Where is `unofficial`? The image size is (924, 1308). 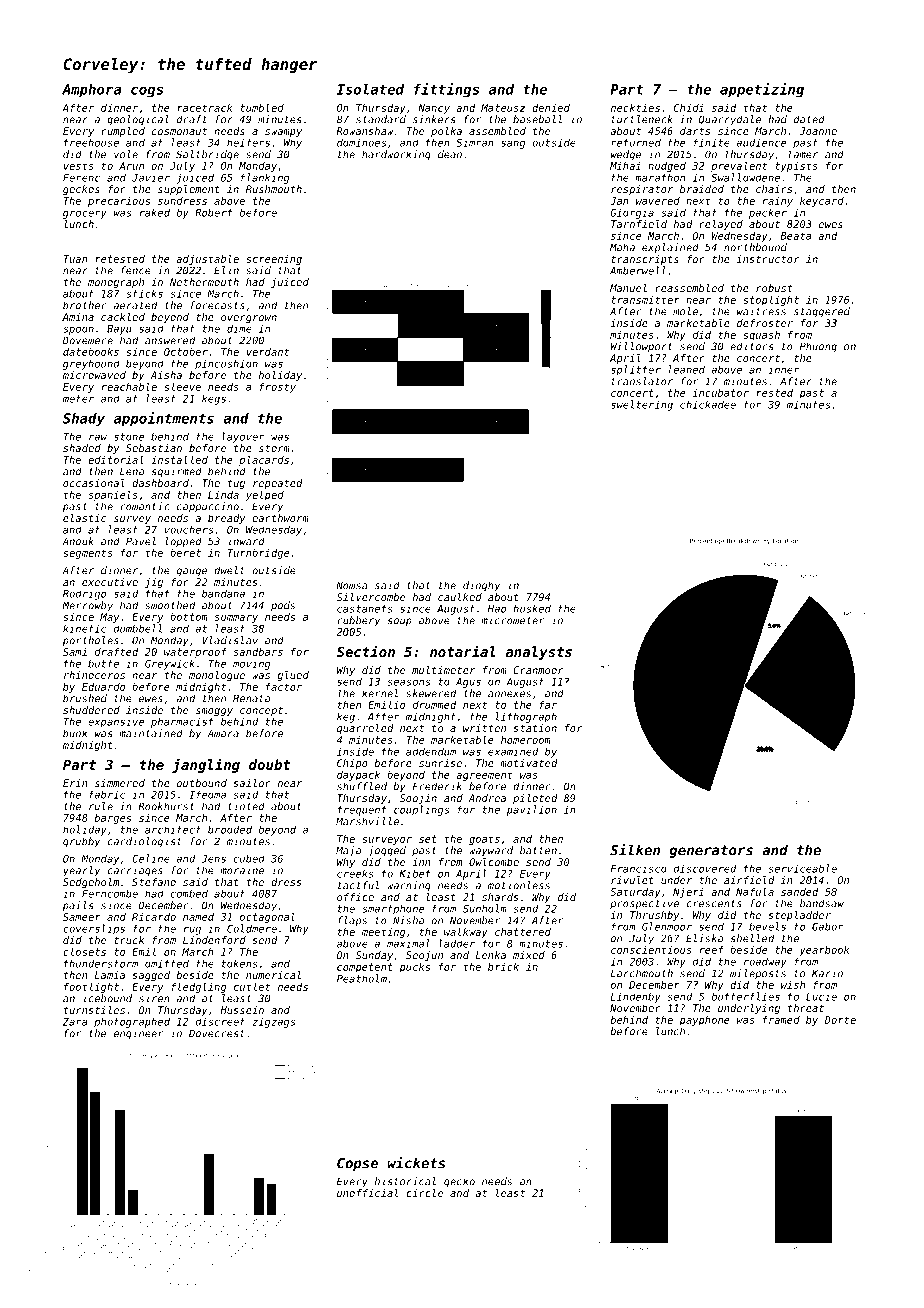 unofficial is located at coordinates (367, 1193).
